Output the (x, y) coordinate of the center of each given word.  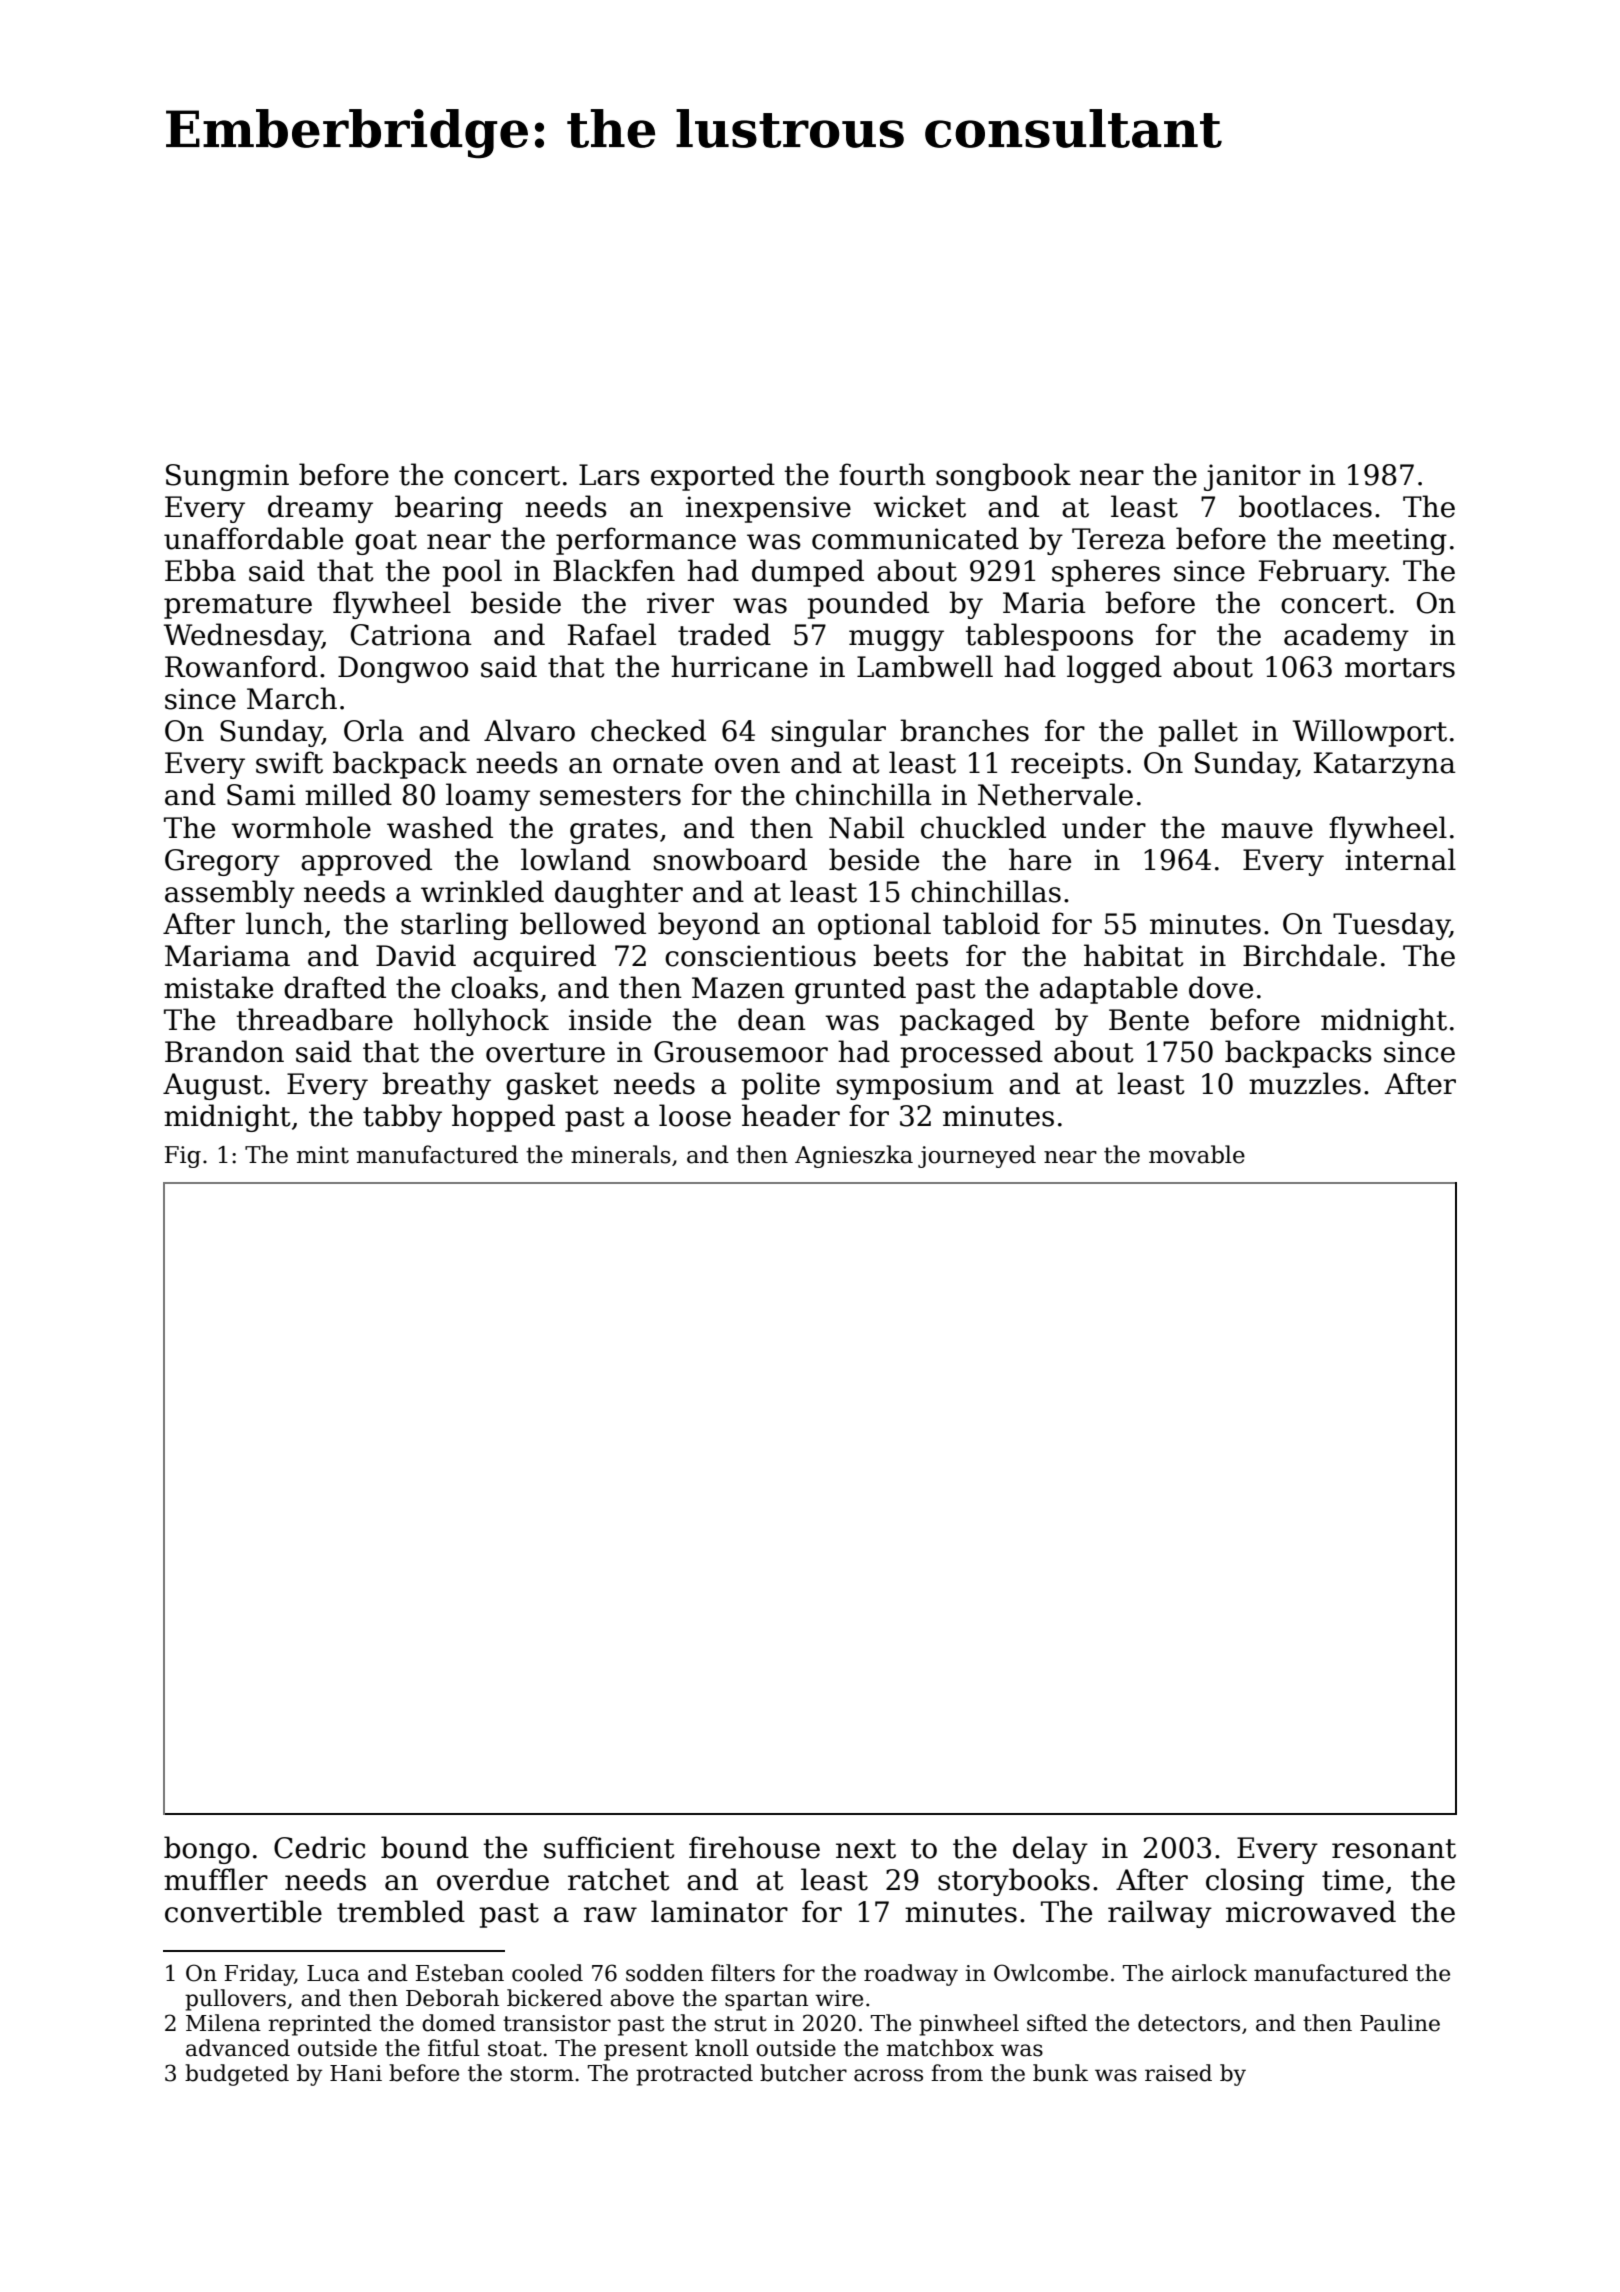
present (646, 2051)
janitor (1252, 477)
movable (1197, 1154)
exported (713, 477)
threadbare (314, 1019)
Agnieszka (854, 1156)
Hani (356, 2073)
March (292, 698)
